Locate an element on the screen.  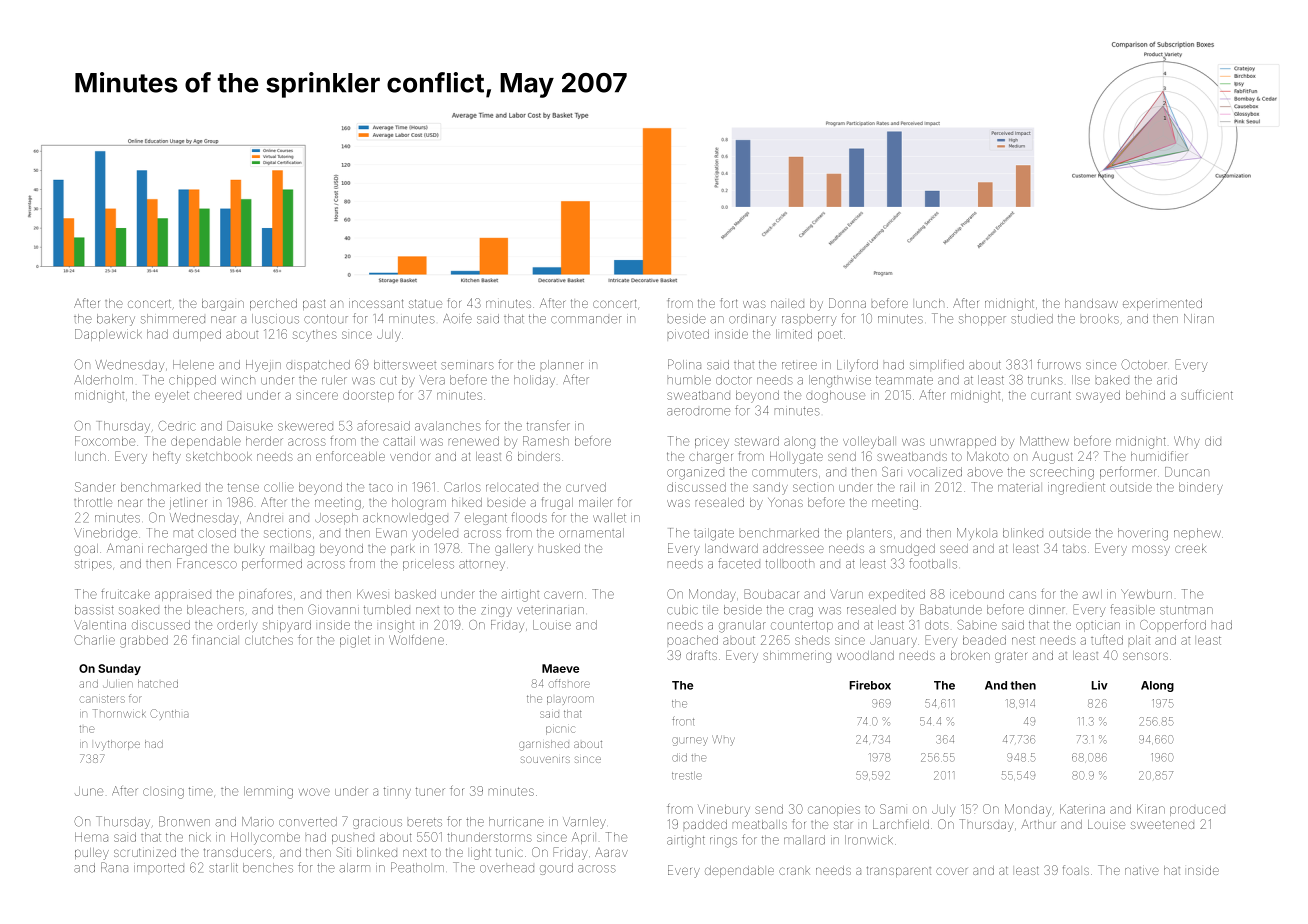
Helene is located at coordinates (193, 365).
